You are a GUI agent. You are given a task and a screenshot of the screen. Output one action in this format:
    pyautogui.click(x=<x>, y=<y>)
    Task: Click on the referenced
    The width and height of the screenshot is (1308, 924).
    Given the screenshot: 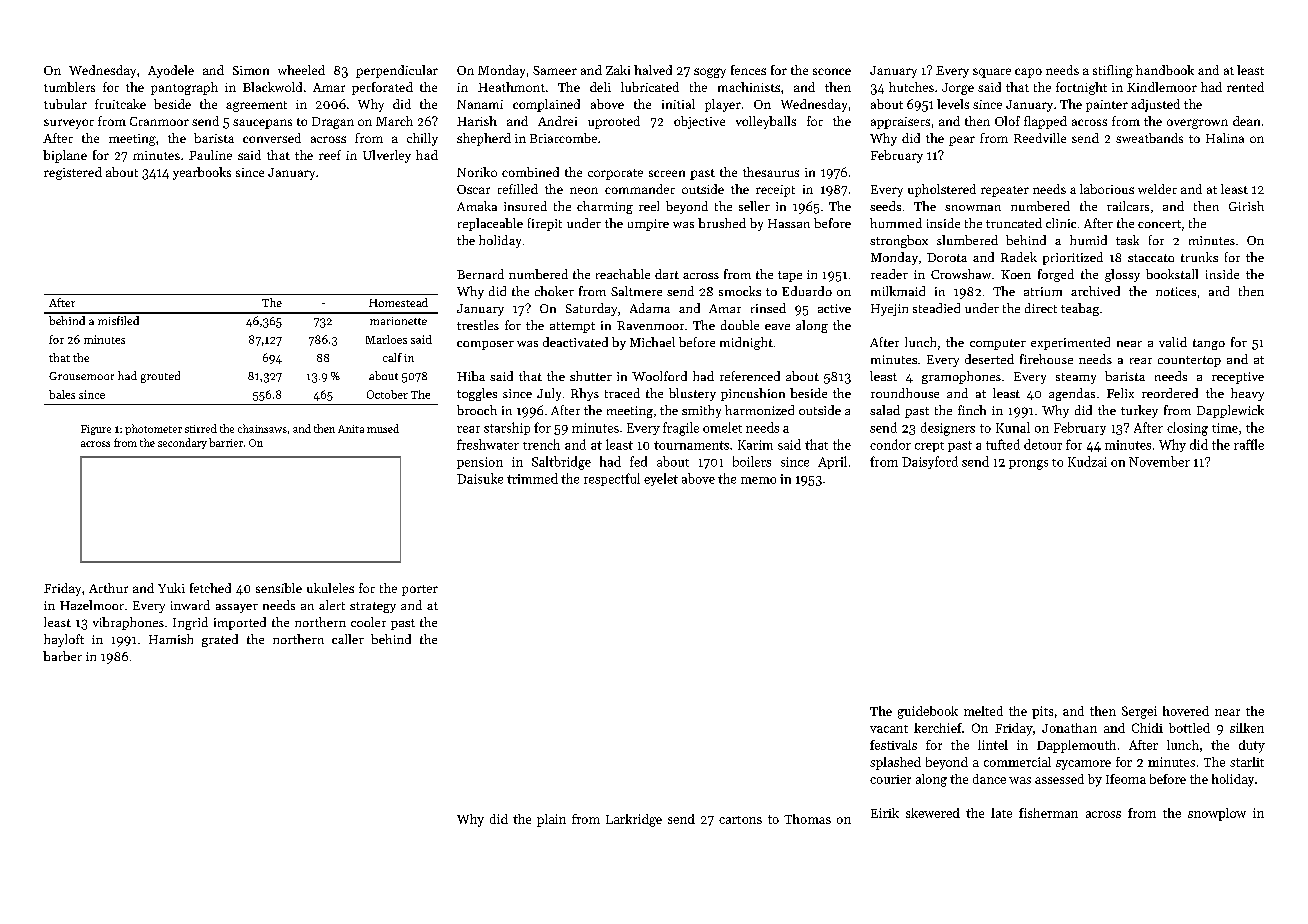 What is the action you would take?
    pyautogui.click(x=750, y=376)
